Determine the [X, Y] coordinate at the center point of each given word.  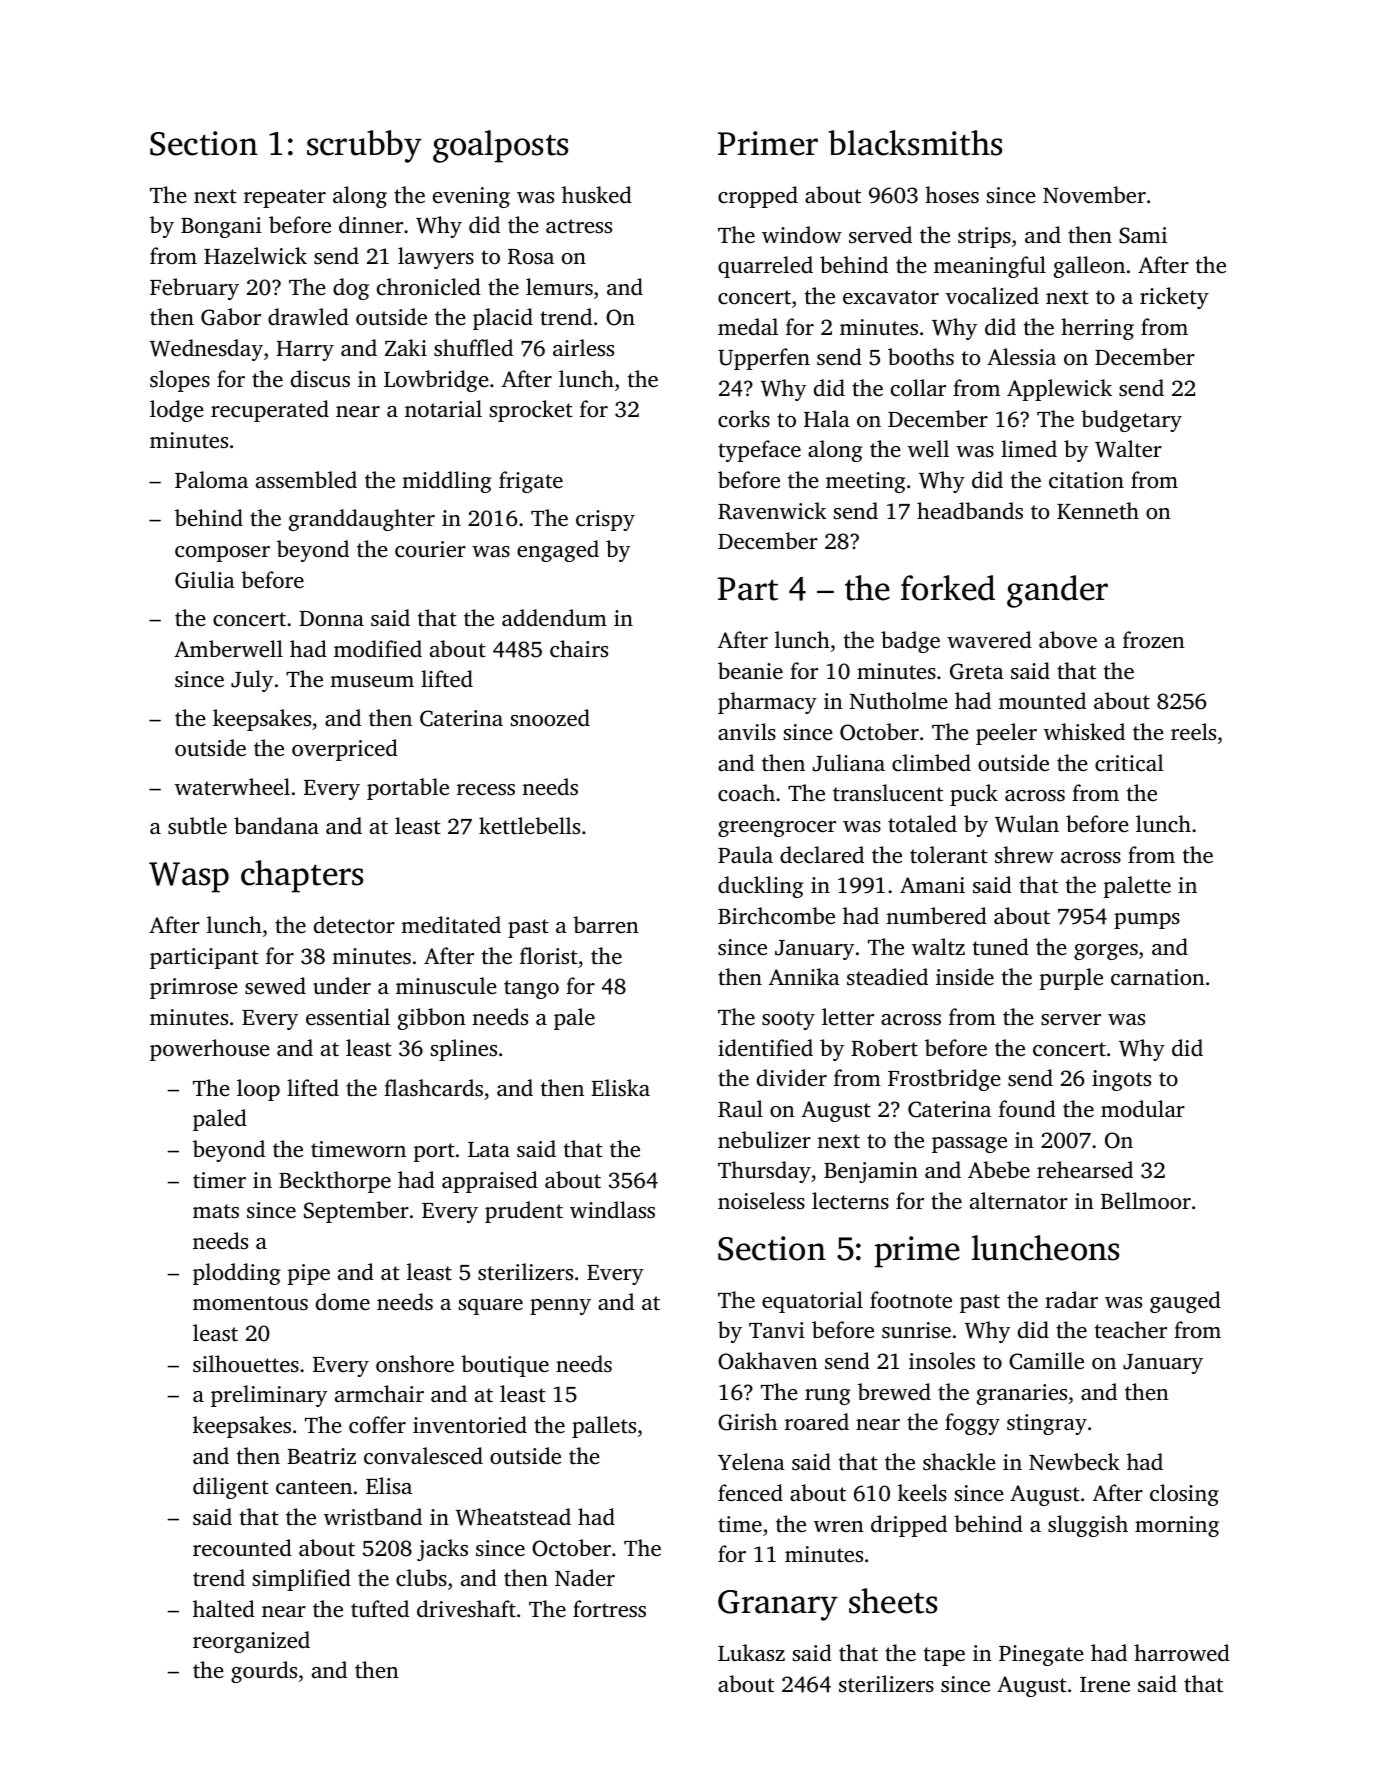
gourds [264, 1672]
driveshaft [466, 1609]
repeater [285, 198]
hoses [952, 195]
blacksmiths [915, 143]
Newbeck [1074, 1462]
